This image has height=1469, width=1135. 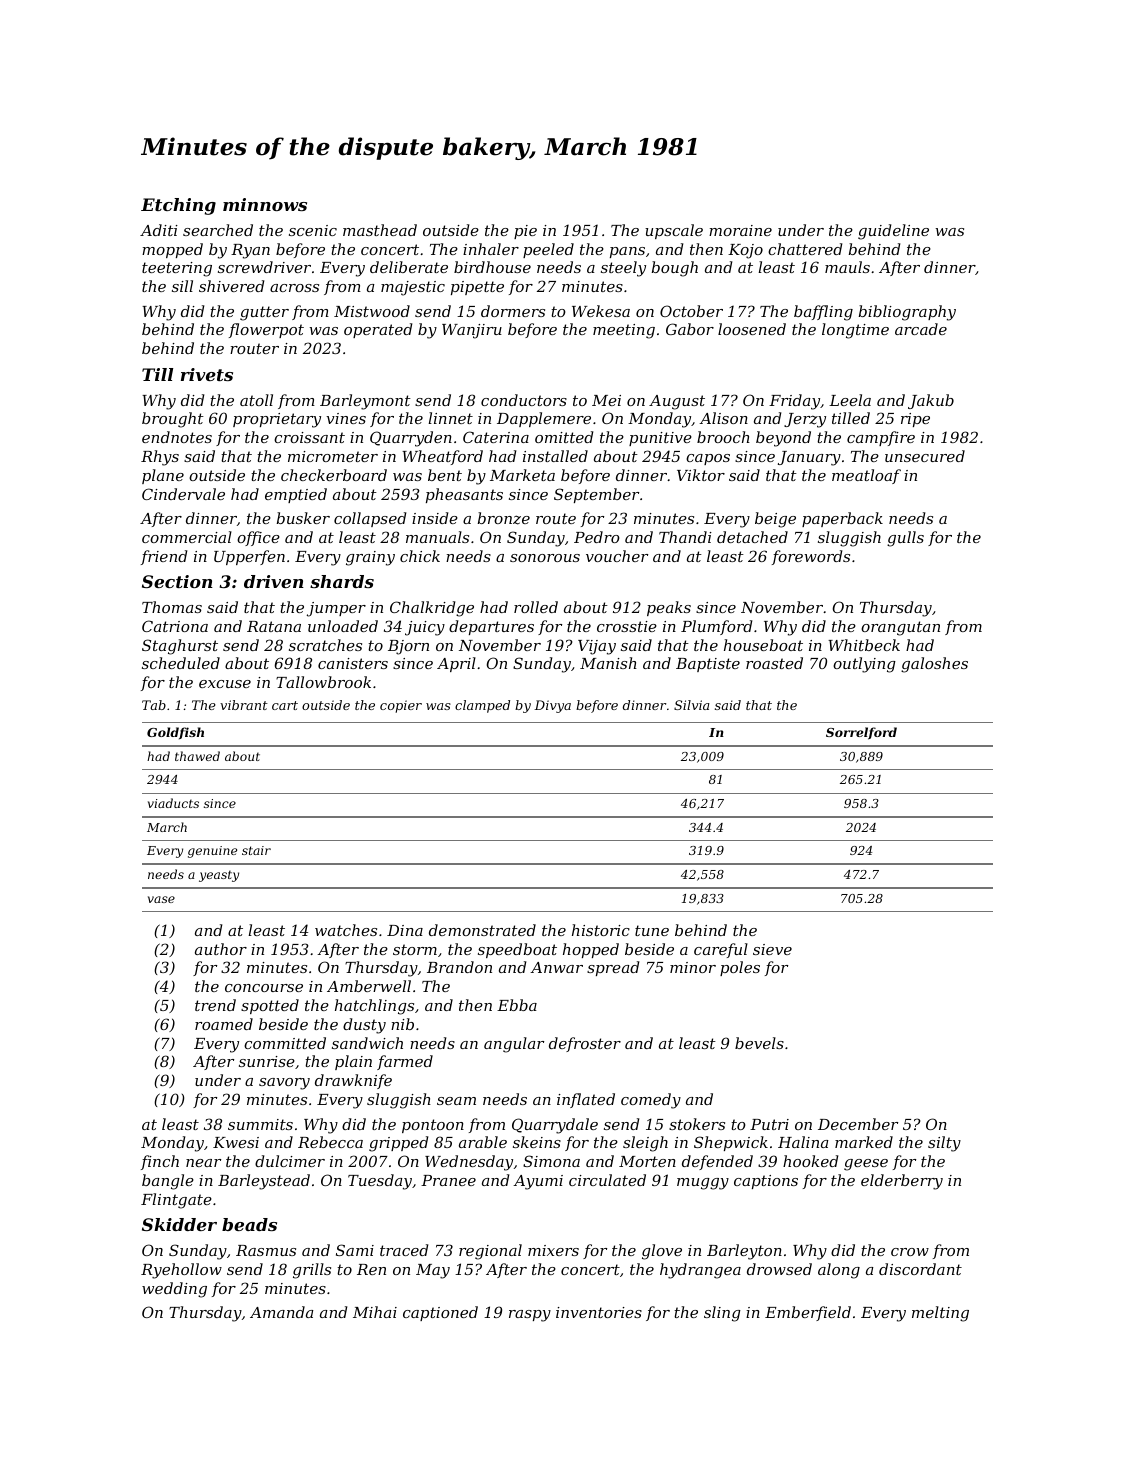 I want to click on operated, so click(x=378, y=330).
